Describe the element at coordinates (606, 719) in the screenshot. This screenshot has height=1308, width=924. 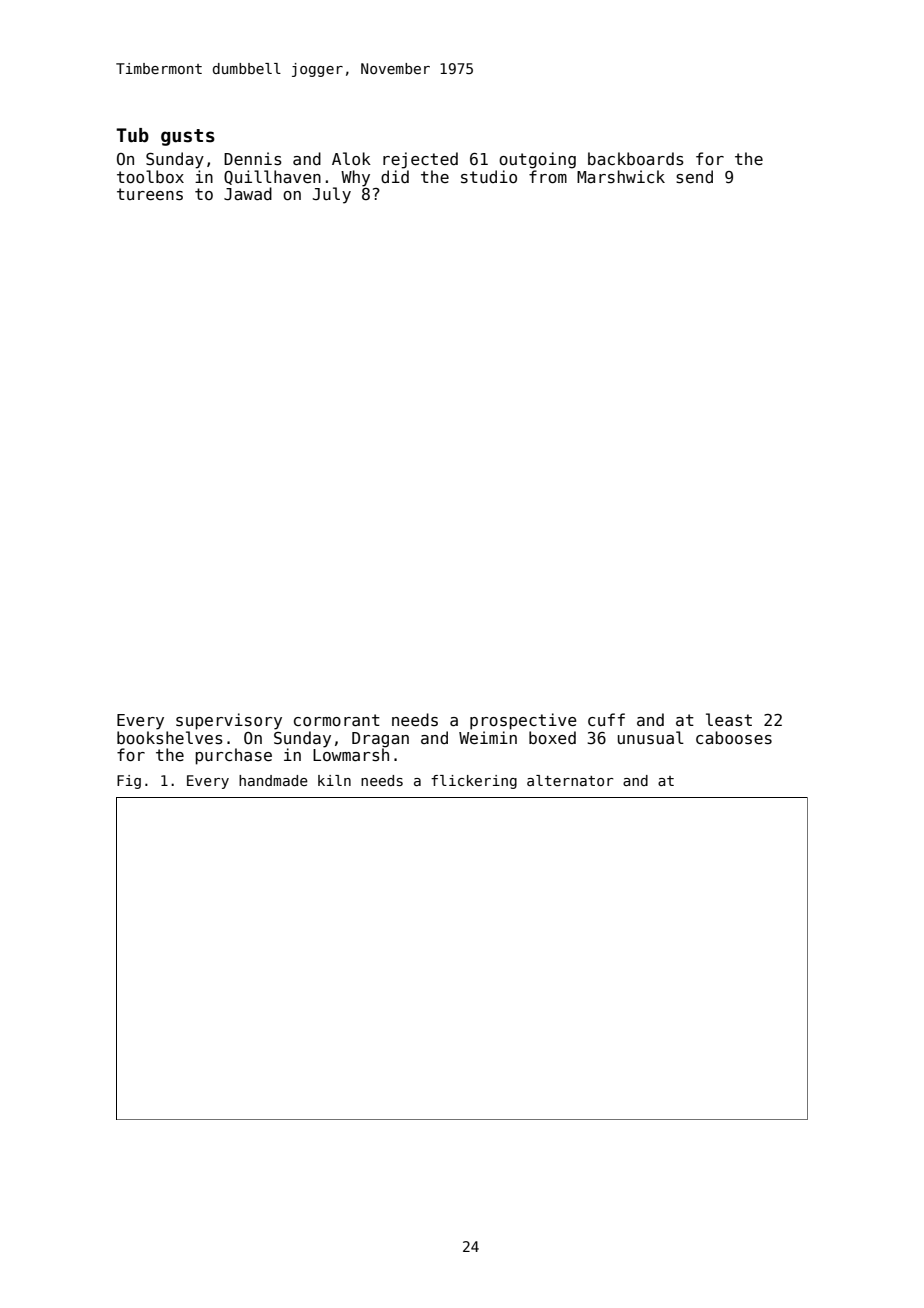
I see `cuff` at that location.
